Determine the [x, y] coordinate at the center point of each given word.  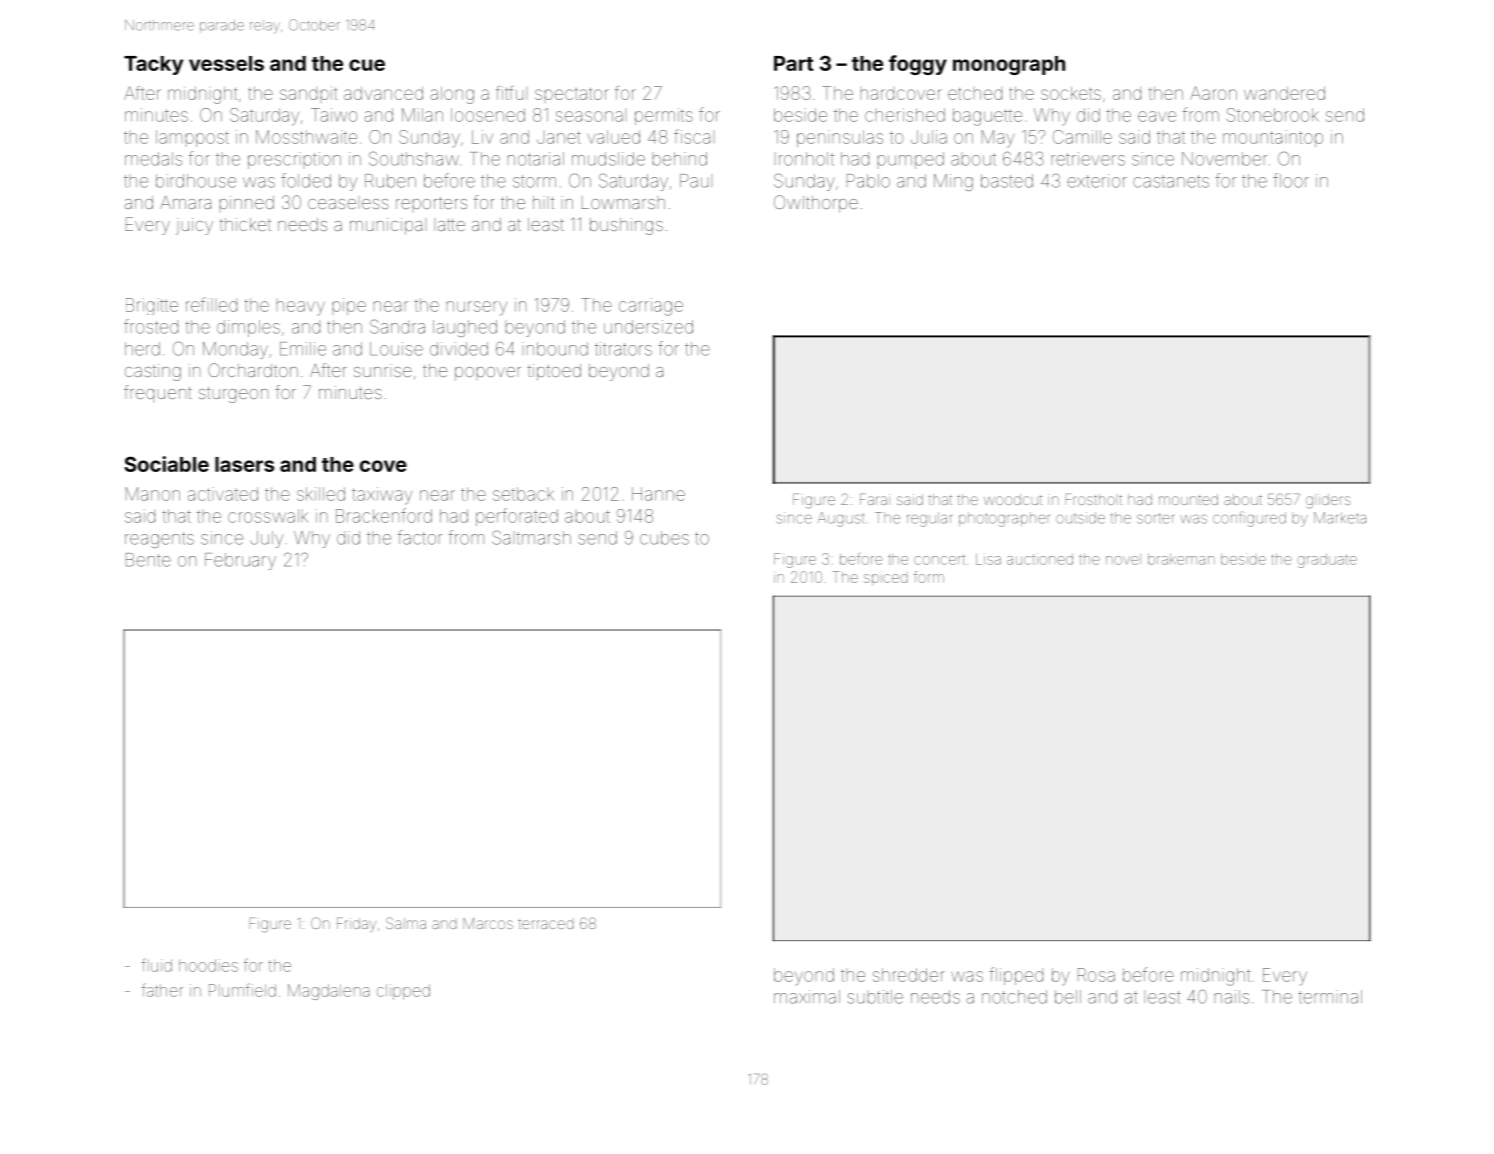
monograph [1009, 65]
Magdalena [329, 992]
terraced [545, 924]
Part [793, 63]
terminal [1330, 997]
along [452, 95]
